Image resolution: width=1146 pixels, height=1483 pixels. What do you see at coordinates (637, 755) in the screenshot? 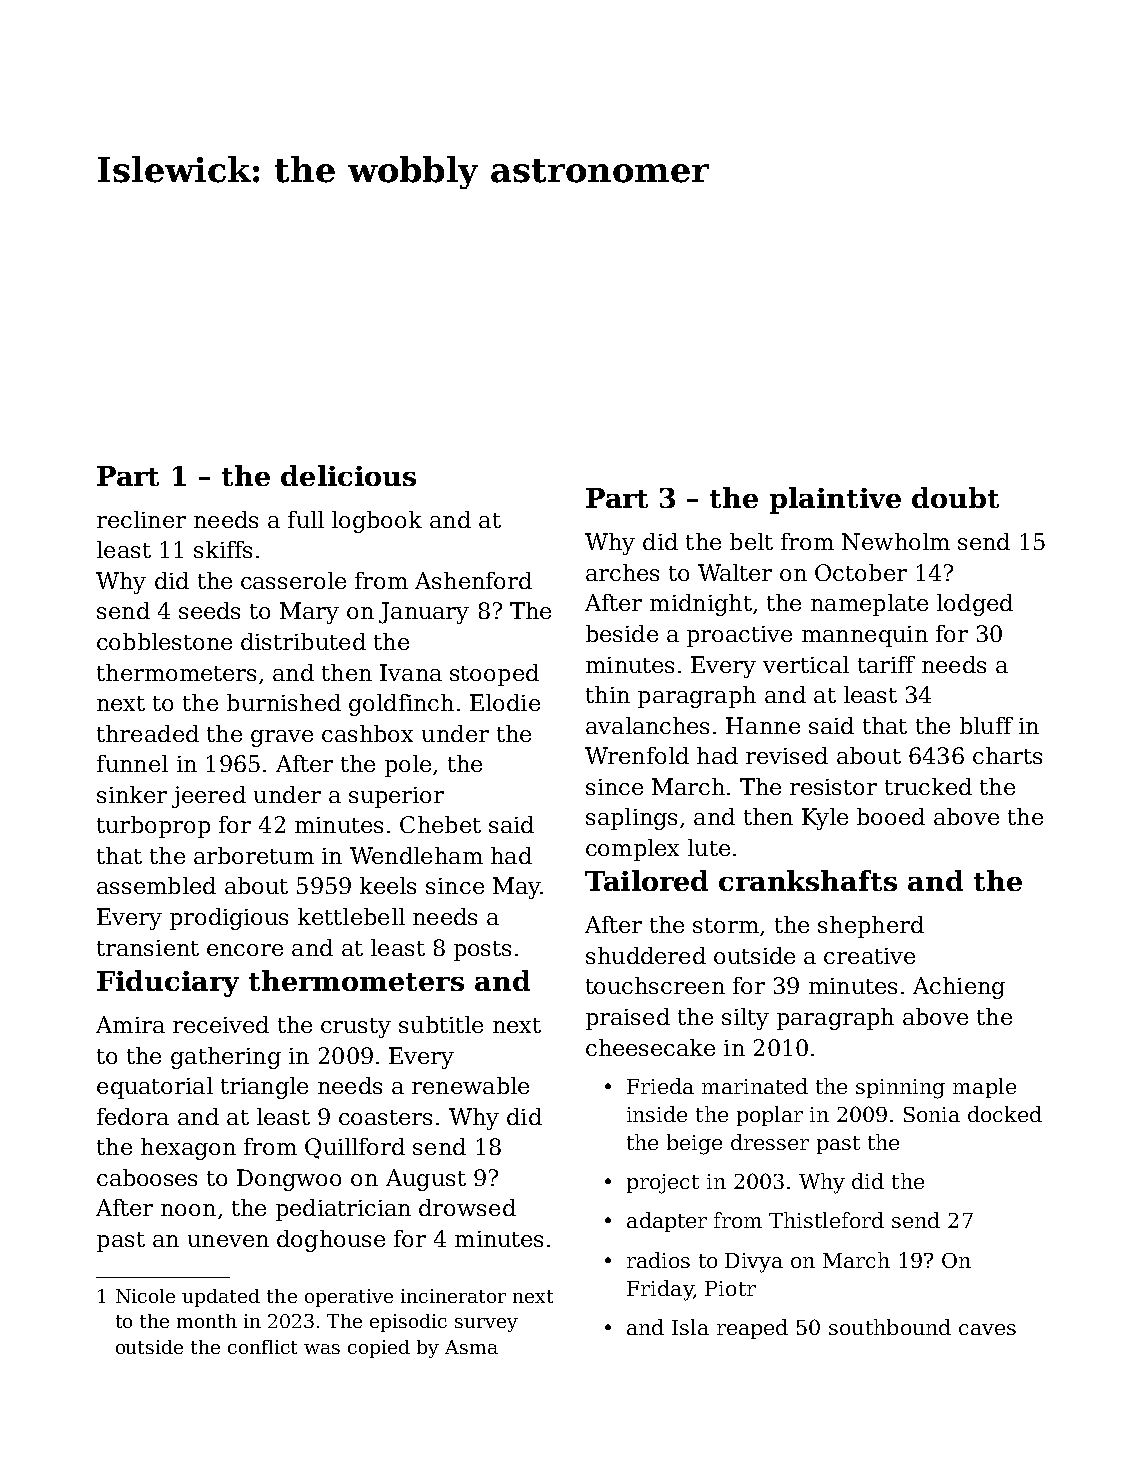
I see `Wrenfold` at bounding box center [637, 755].
